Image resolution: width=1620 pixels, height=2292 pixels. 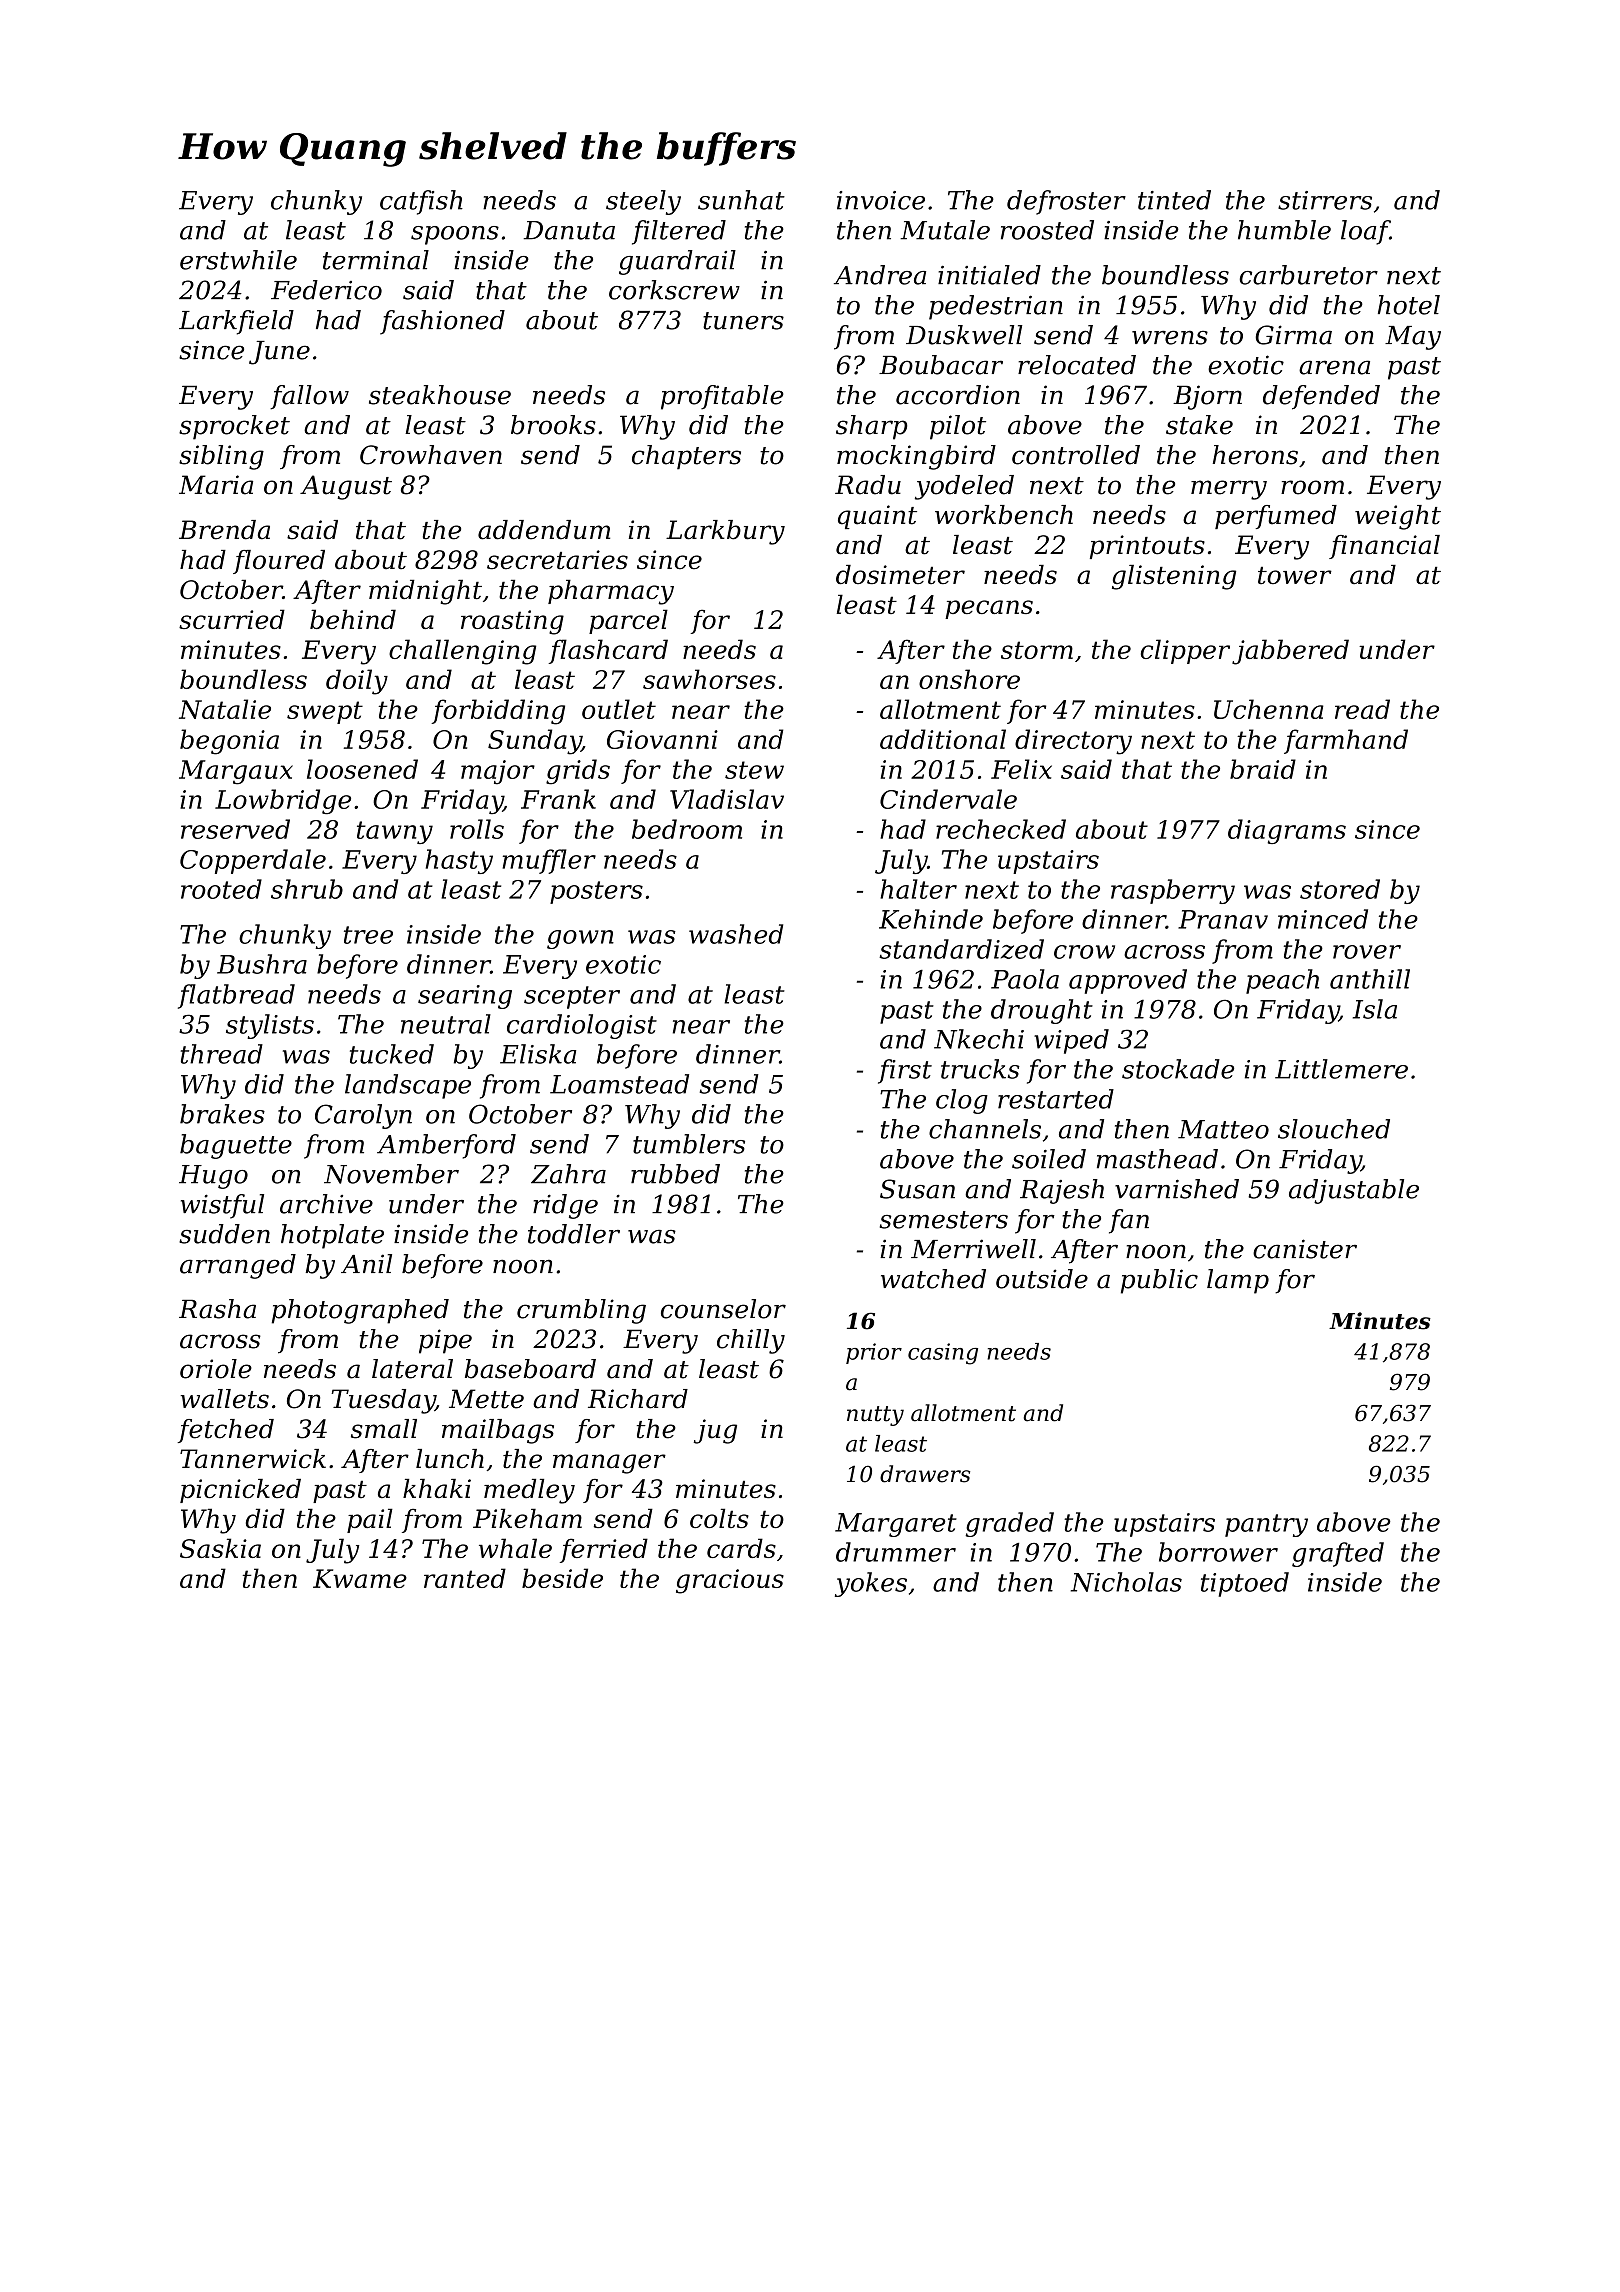 I want to click on Girma, so click(x=1293, y=335).
